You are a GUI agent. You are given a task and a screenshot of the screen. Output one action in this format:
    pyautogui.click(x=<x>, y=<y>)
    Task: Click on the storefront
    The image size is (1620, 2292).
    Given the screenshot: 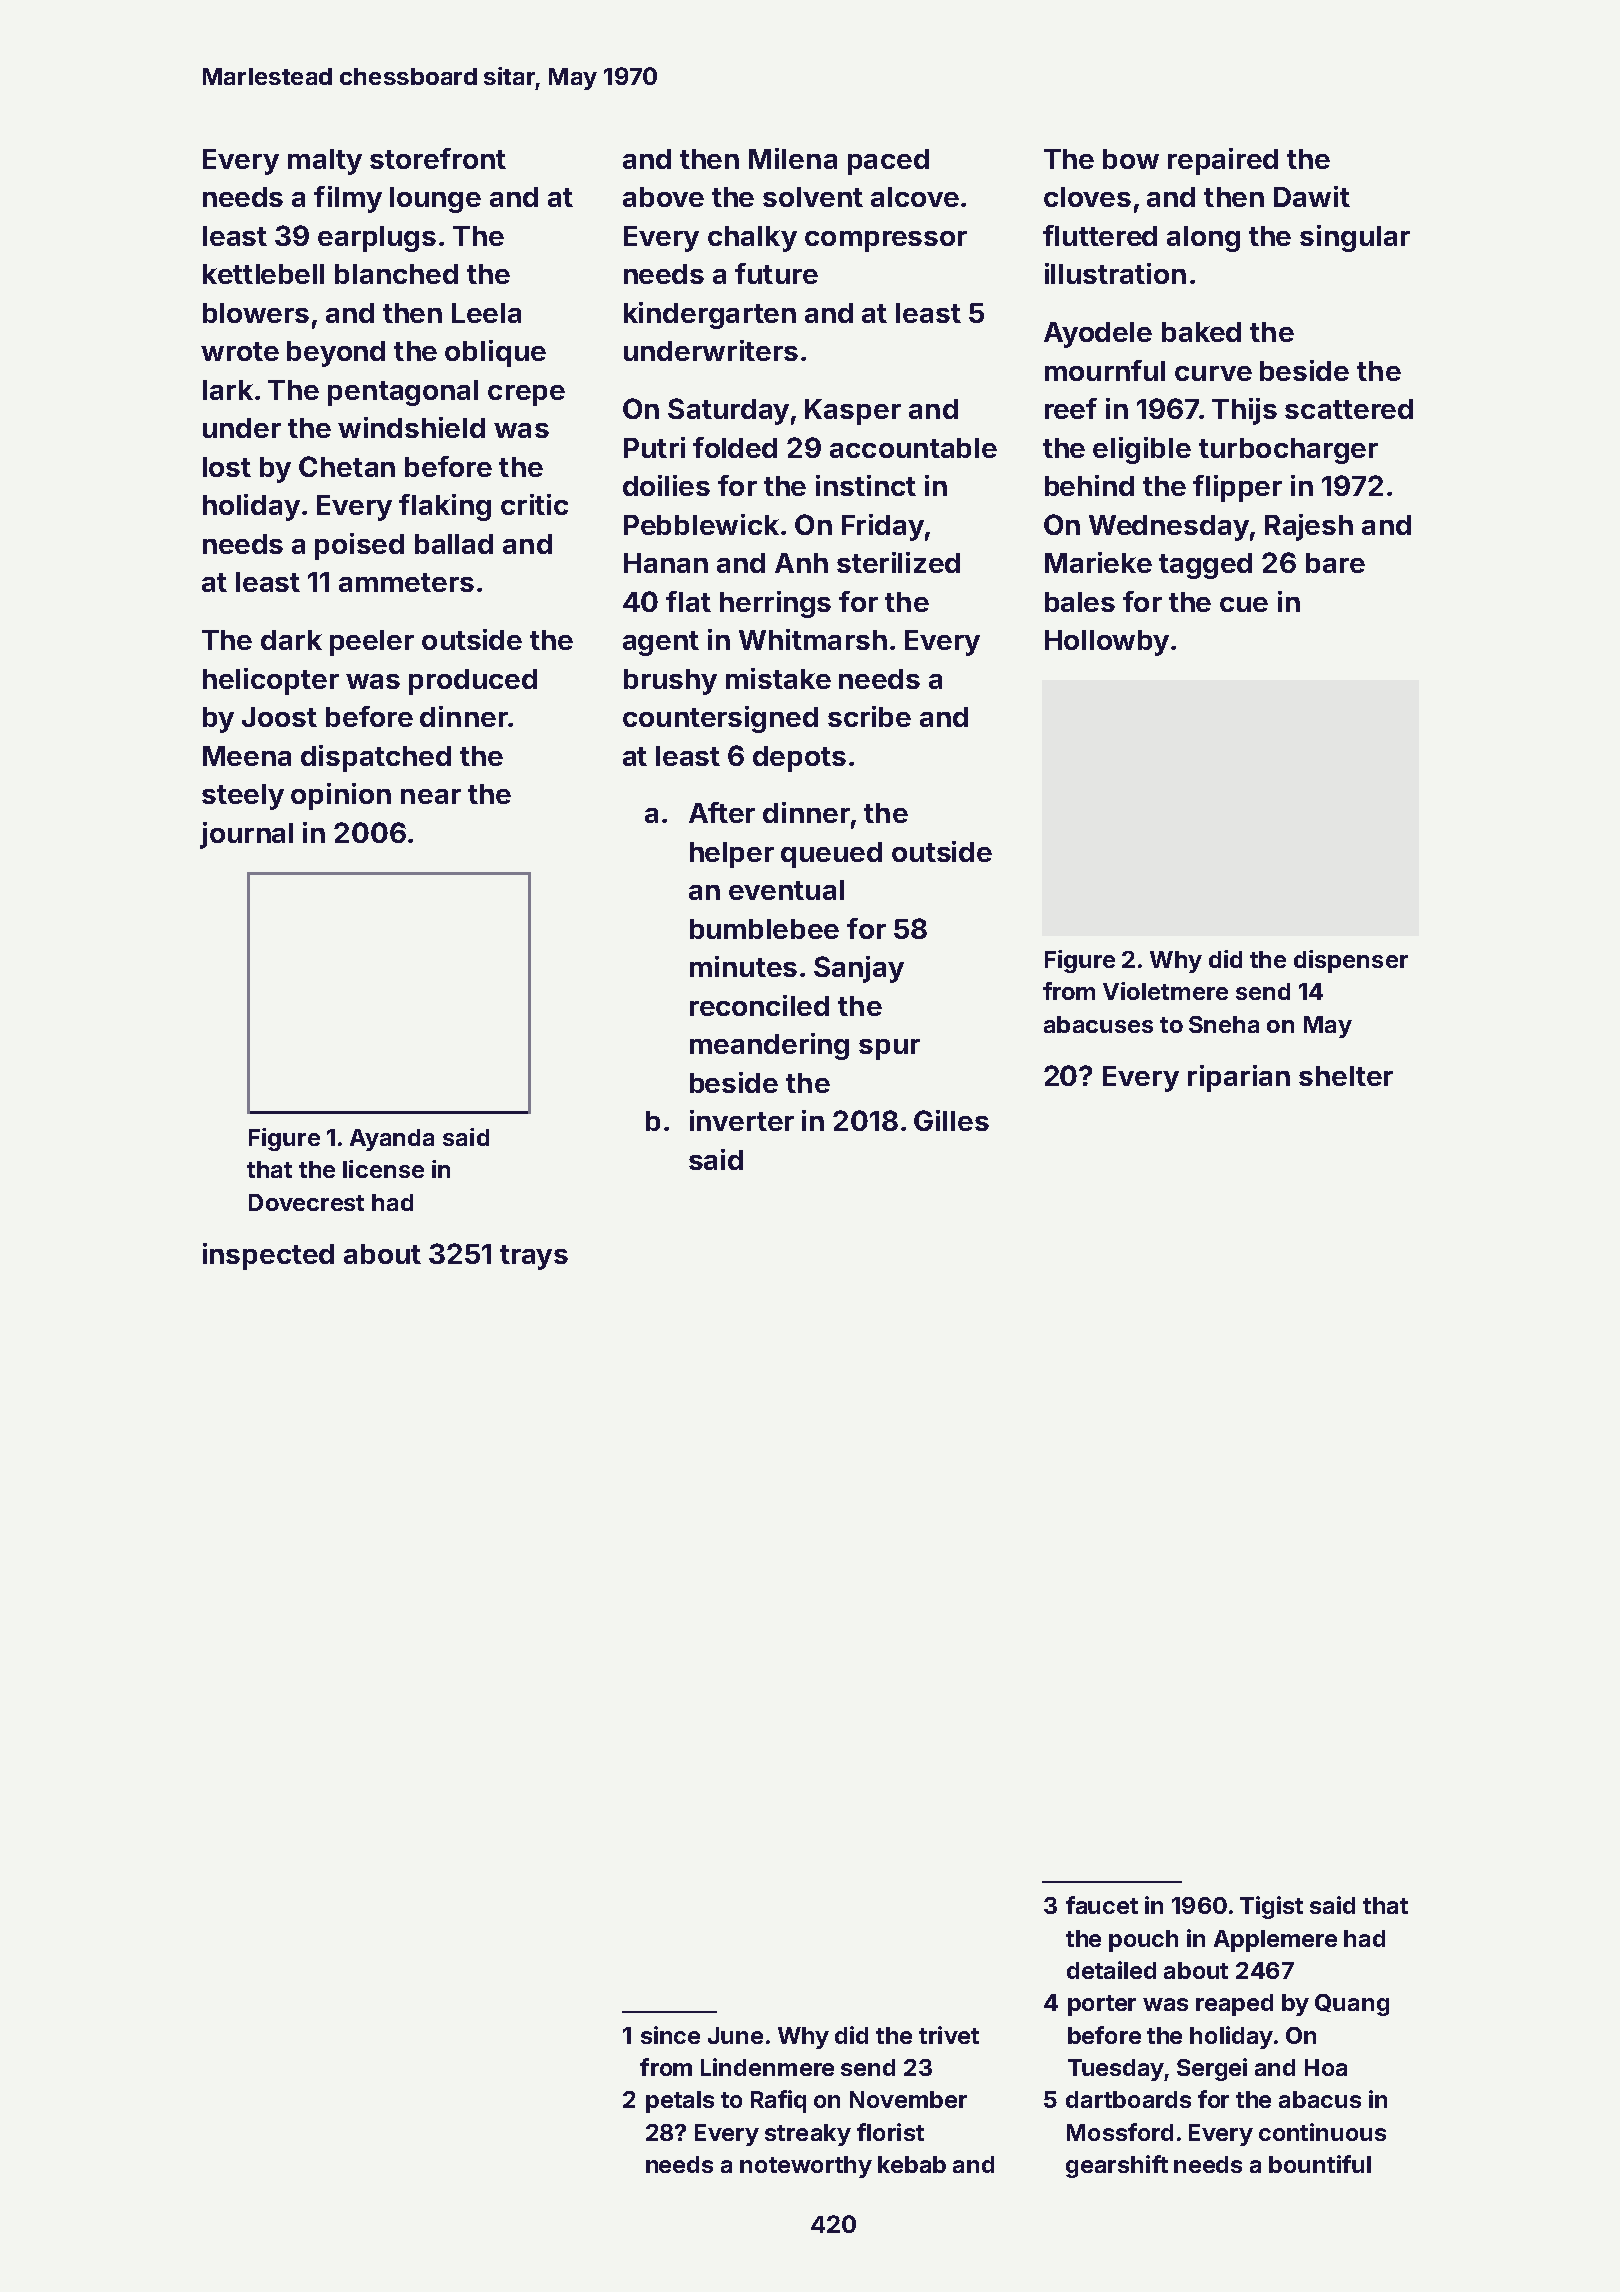 What is the action you would take?
    pyautogui.click(x=438, y=158)
